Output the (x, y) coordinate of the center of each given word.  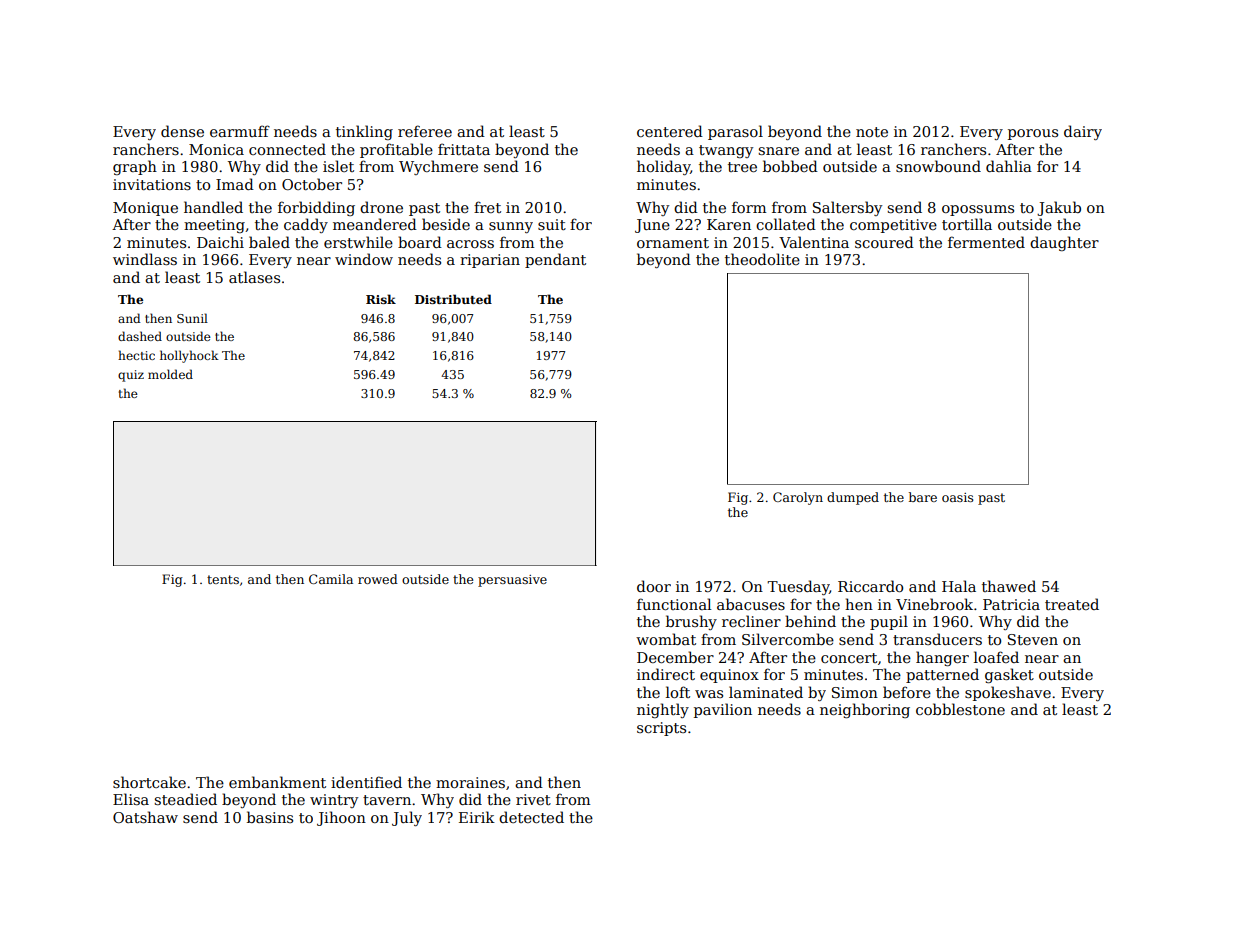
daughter (1064, 243)
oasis (957, 497)
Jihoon (341, 818)
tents (223, 579)
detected (531, 817)
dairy (1083, 132)
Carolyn (798, 498)
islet (338, 166)
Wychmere (438, 167)
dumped (853, 498)
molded (170, 374)
